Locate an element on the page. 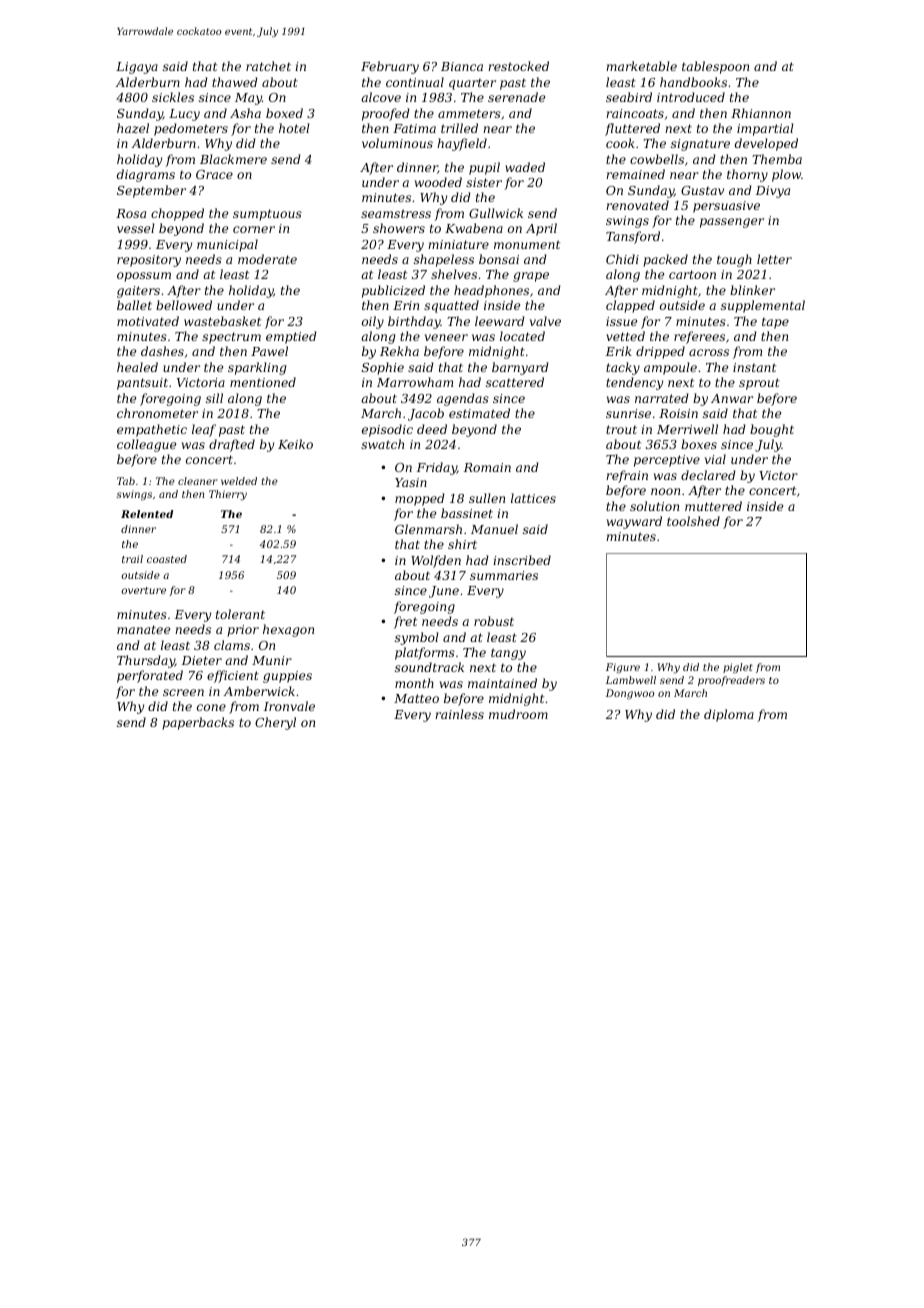  bellowed is located at coordinates (184, 305).
